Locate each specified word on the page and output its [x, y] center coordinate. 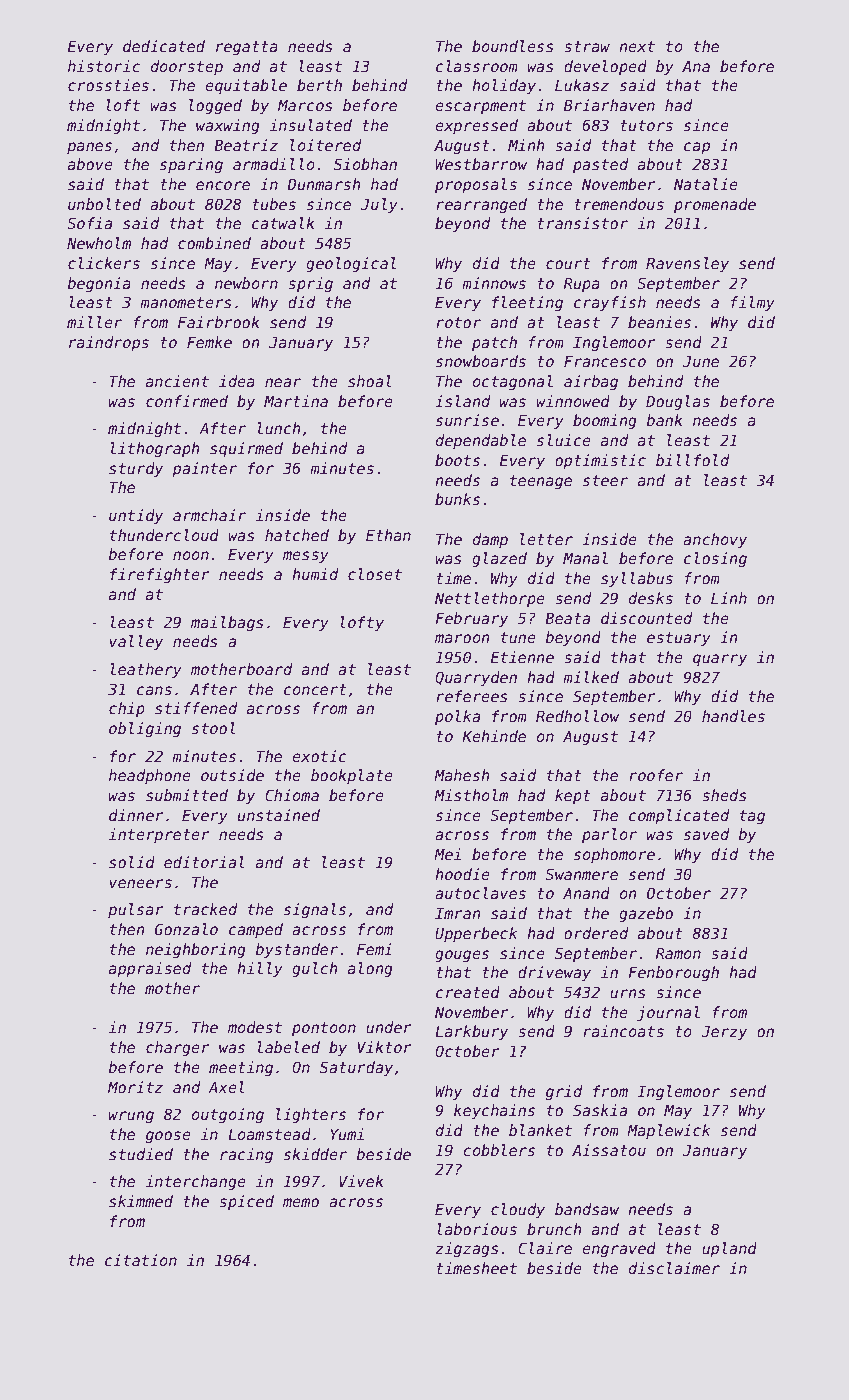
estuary [679, 639]
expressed [476, 126]
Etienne [522, 657]
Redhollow [577, 716]
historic [104, 66]
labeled [289, 1047]
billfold [692, 460]
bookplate [352, 776]
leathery [146, 670]
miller [94, 322]
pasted [600, 165]
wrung [131, 1117]
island [462, 401]
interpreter [159, 835]
